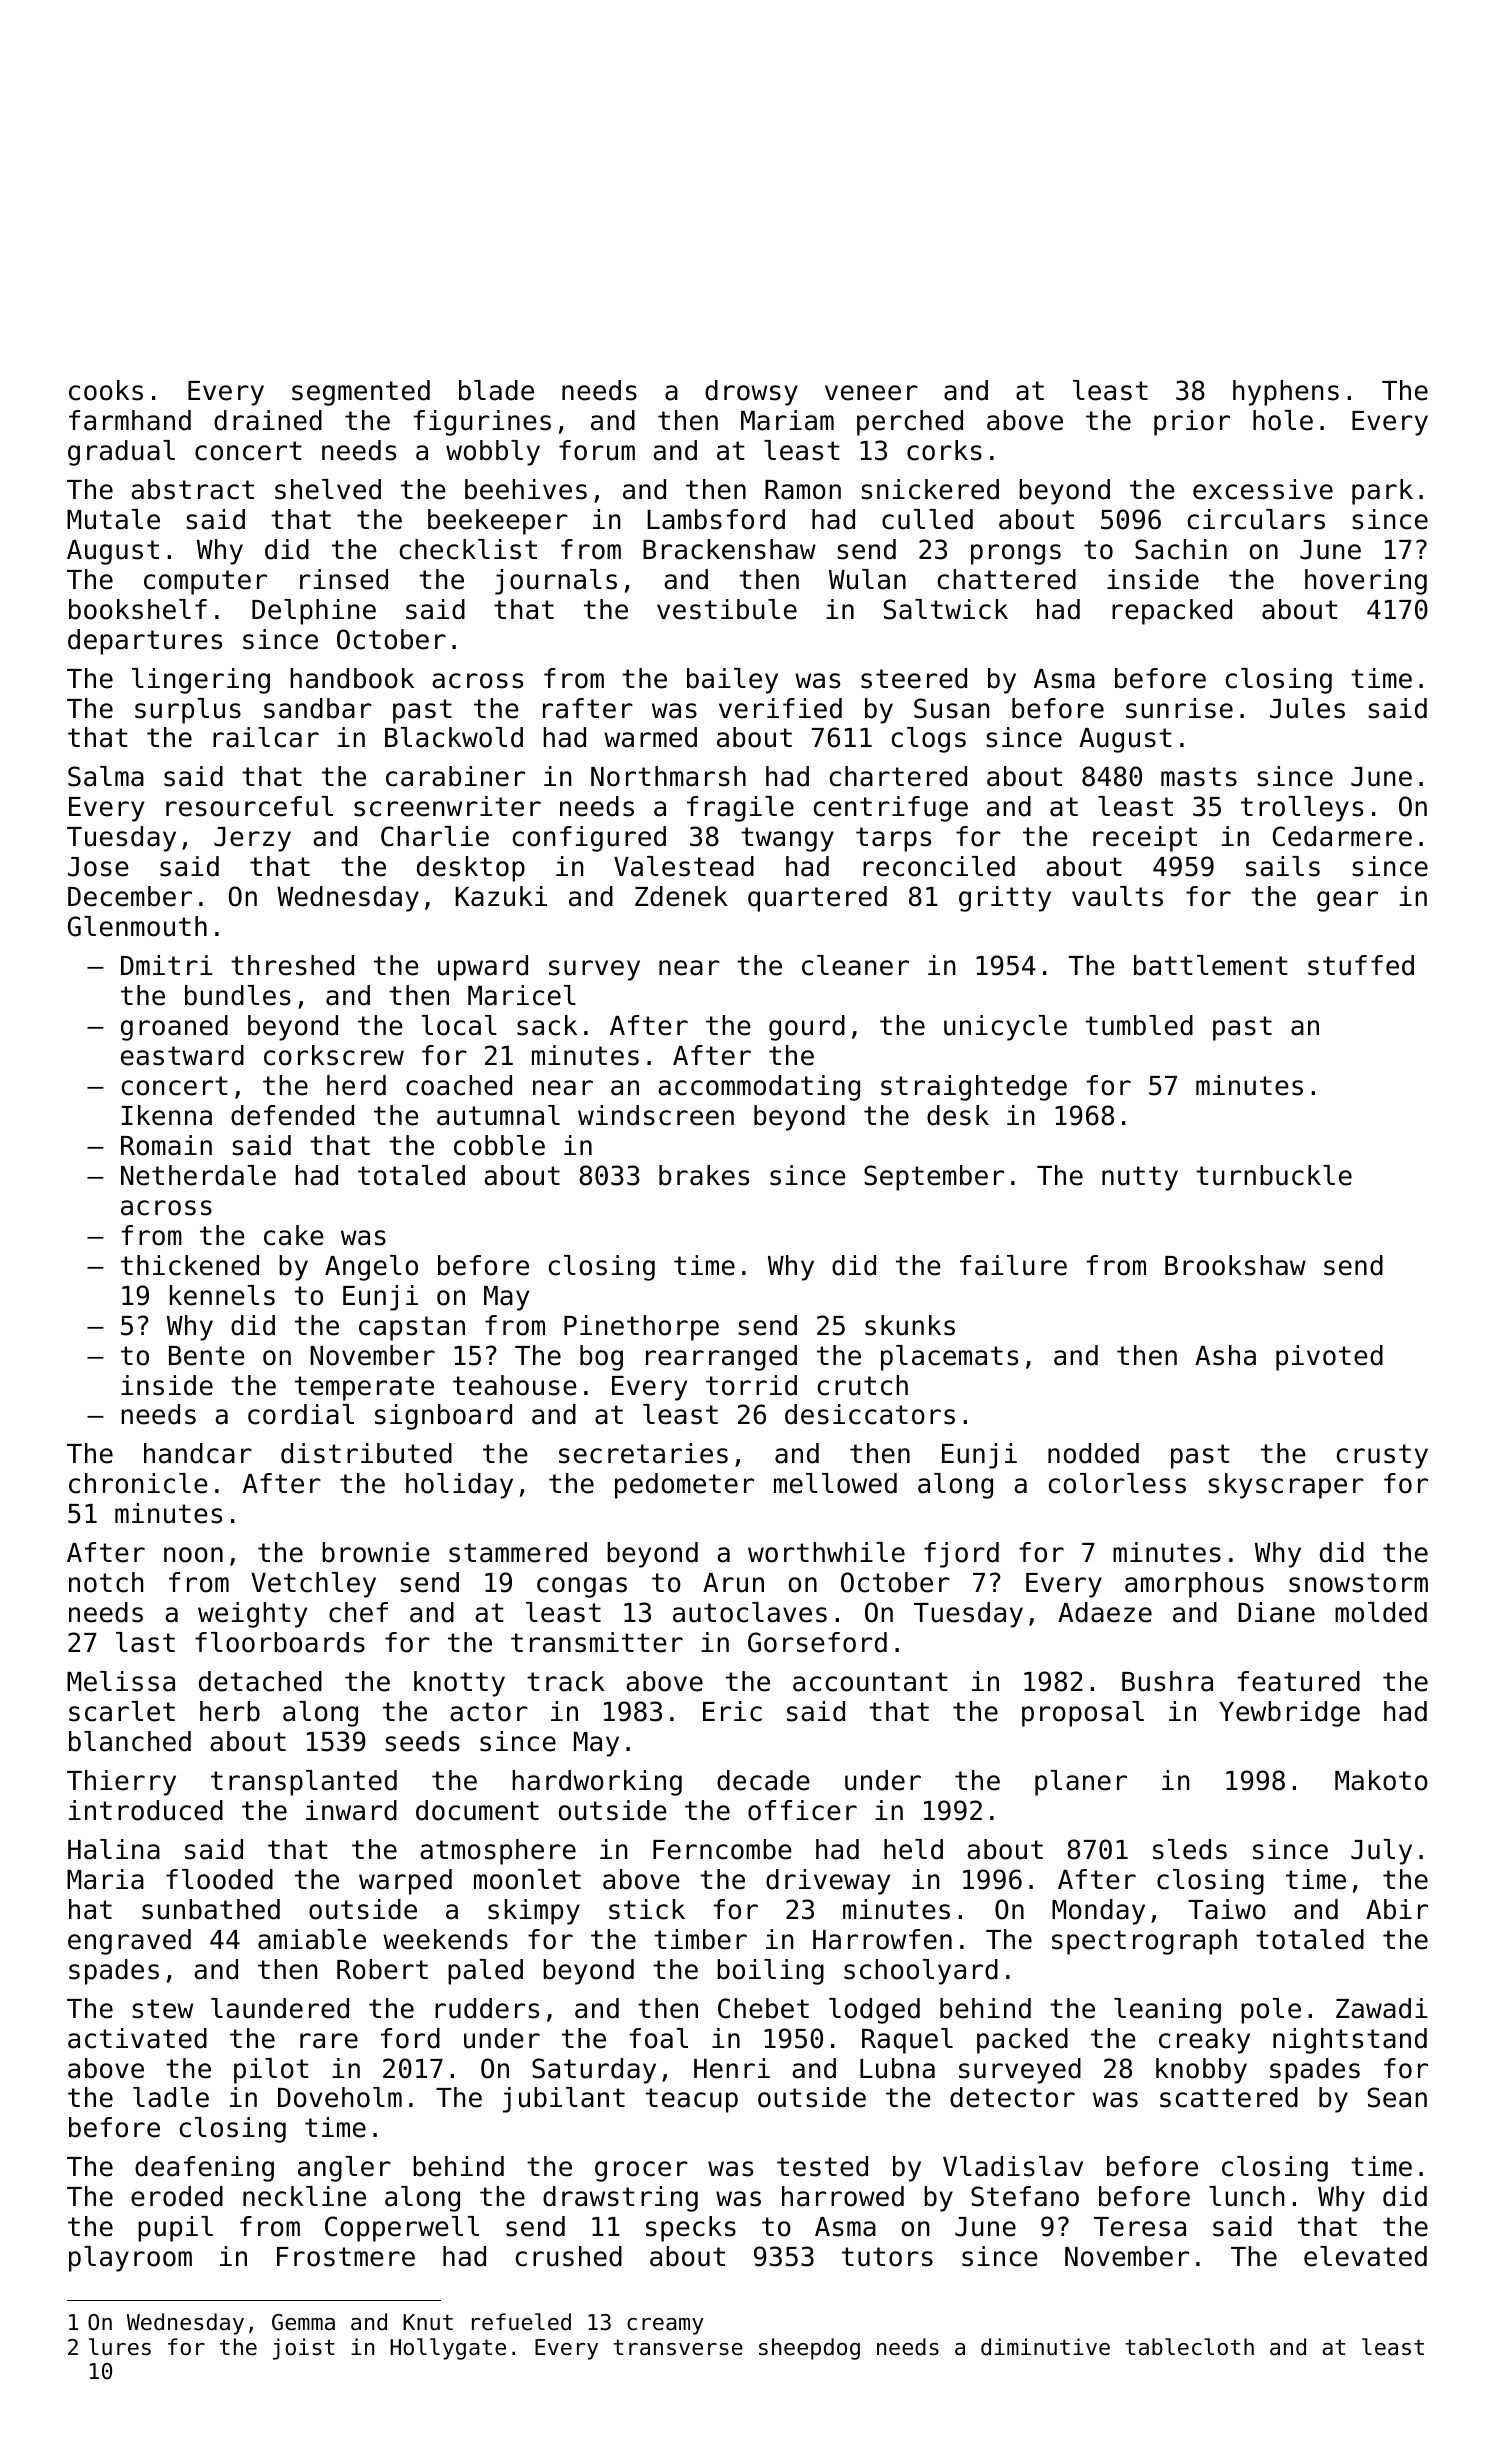  What do you see at coordinates (914, 678) in the document?
I see `steered` at bounding box center [914, 678].
